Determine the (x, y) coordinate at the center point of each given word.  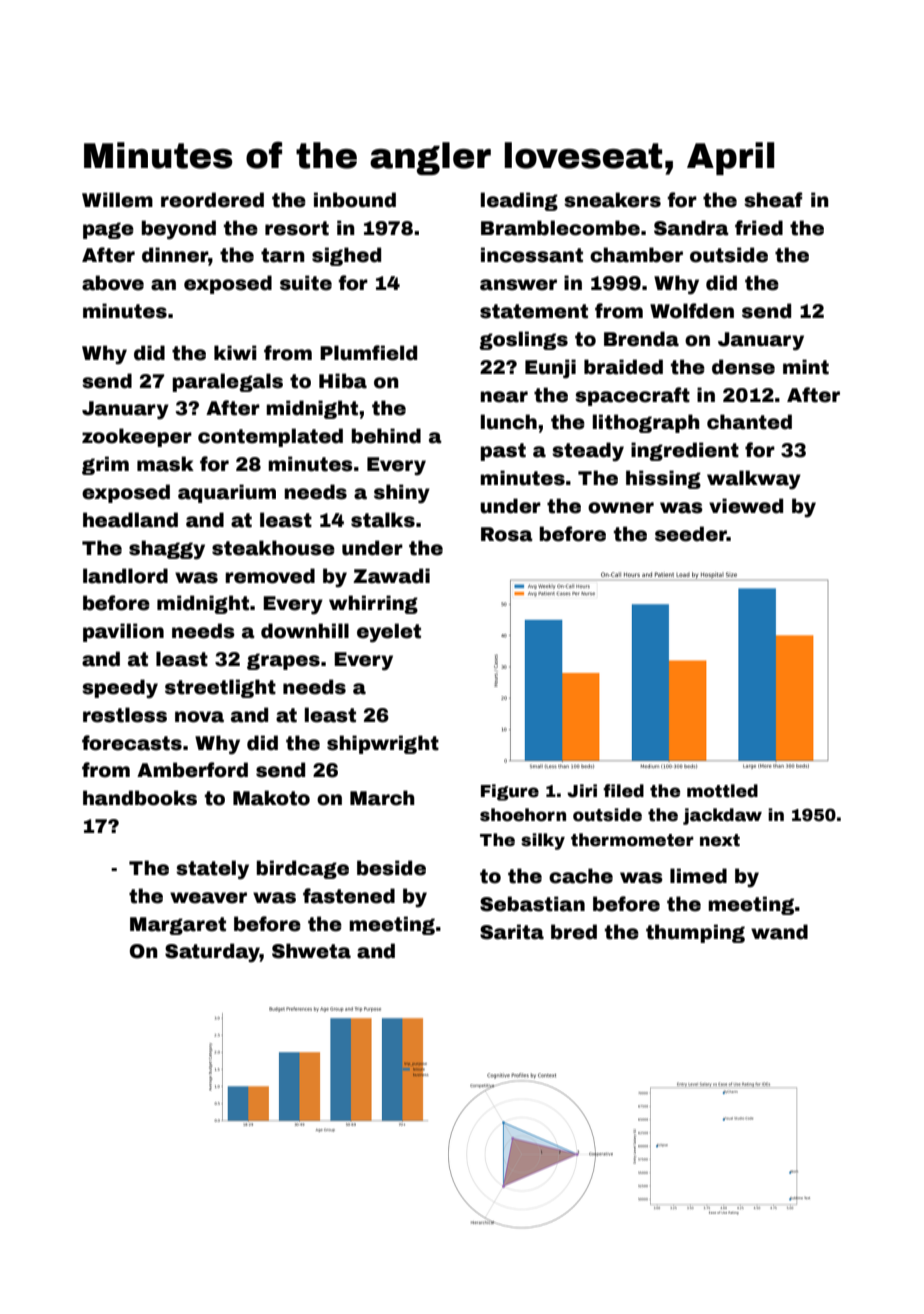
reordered (212, 200)
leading (519, 201)
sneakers (612, 200)
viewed (746, 506)
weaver (208, 898)
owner (621, 508)
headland (130, 520)
